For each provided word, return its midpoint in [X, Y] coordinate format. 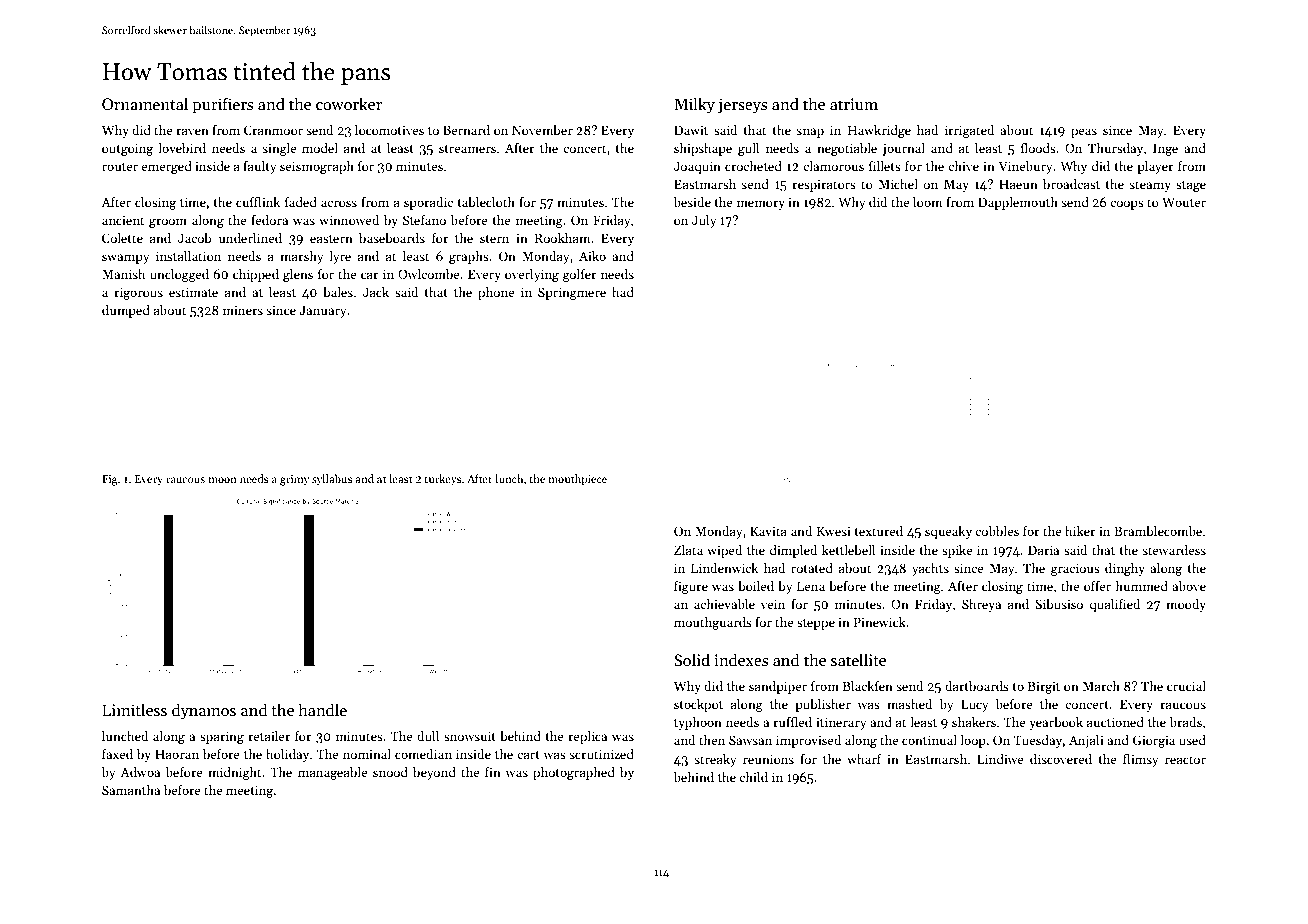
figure [691, 587]
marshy [302, 257]
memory [761, 205]
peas [1084, 133]
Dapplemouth [1018, 203]
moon [222, 480]
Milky [694, 105]
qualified [1115, 605]
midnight [234, 773]
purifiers [222, 105]
